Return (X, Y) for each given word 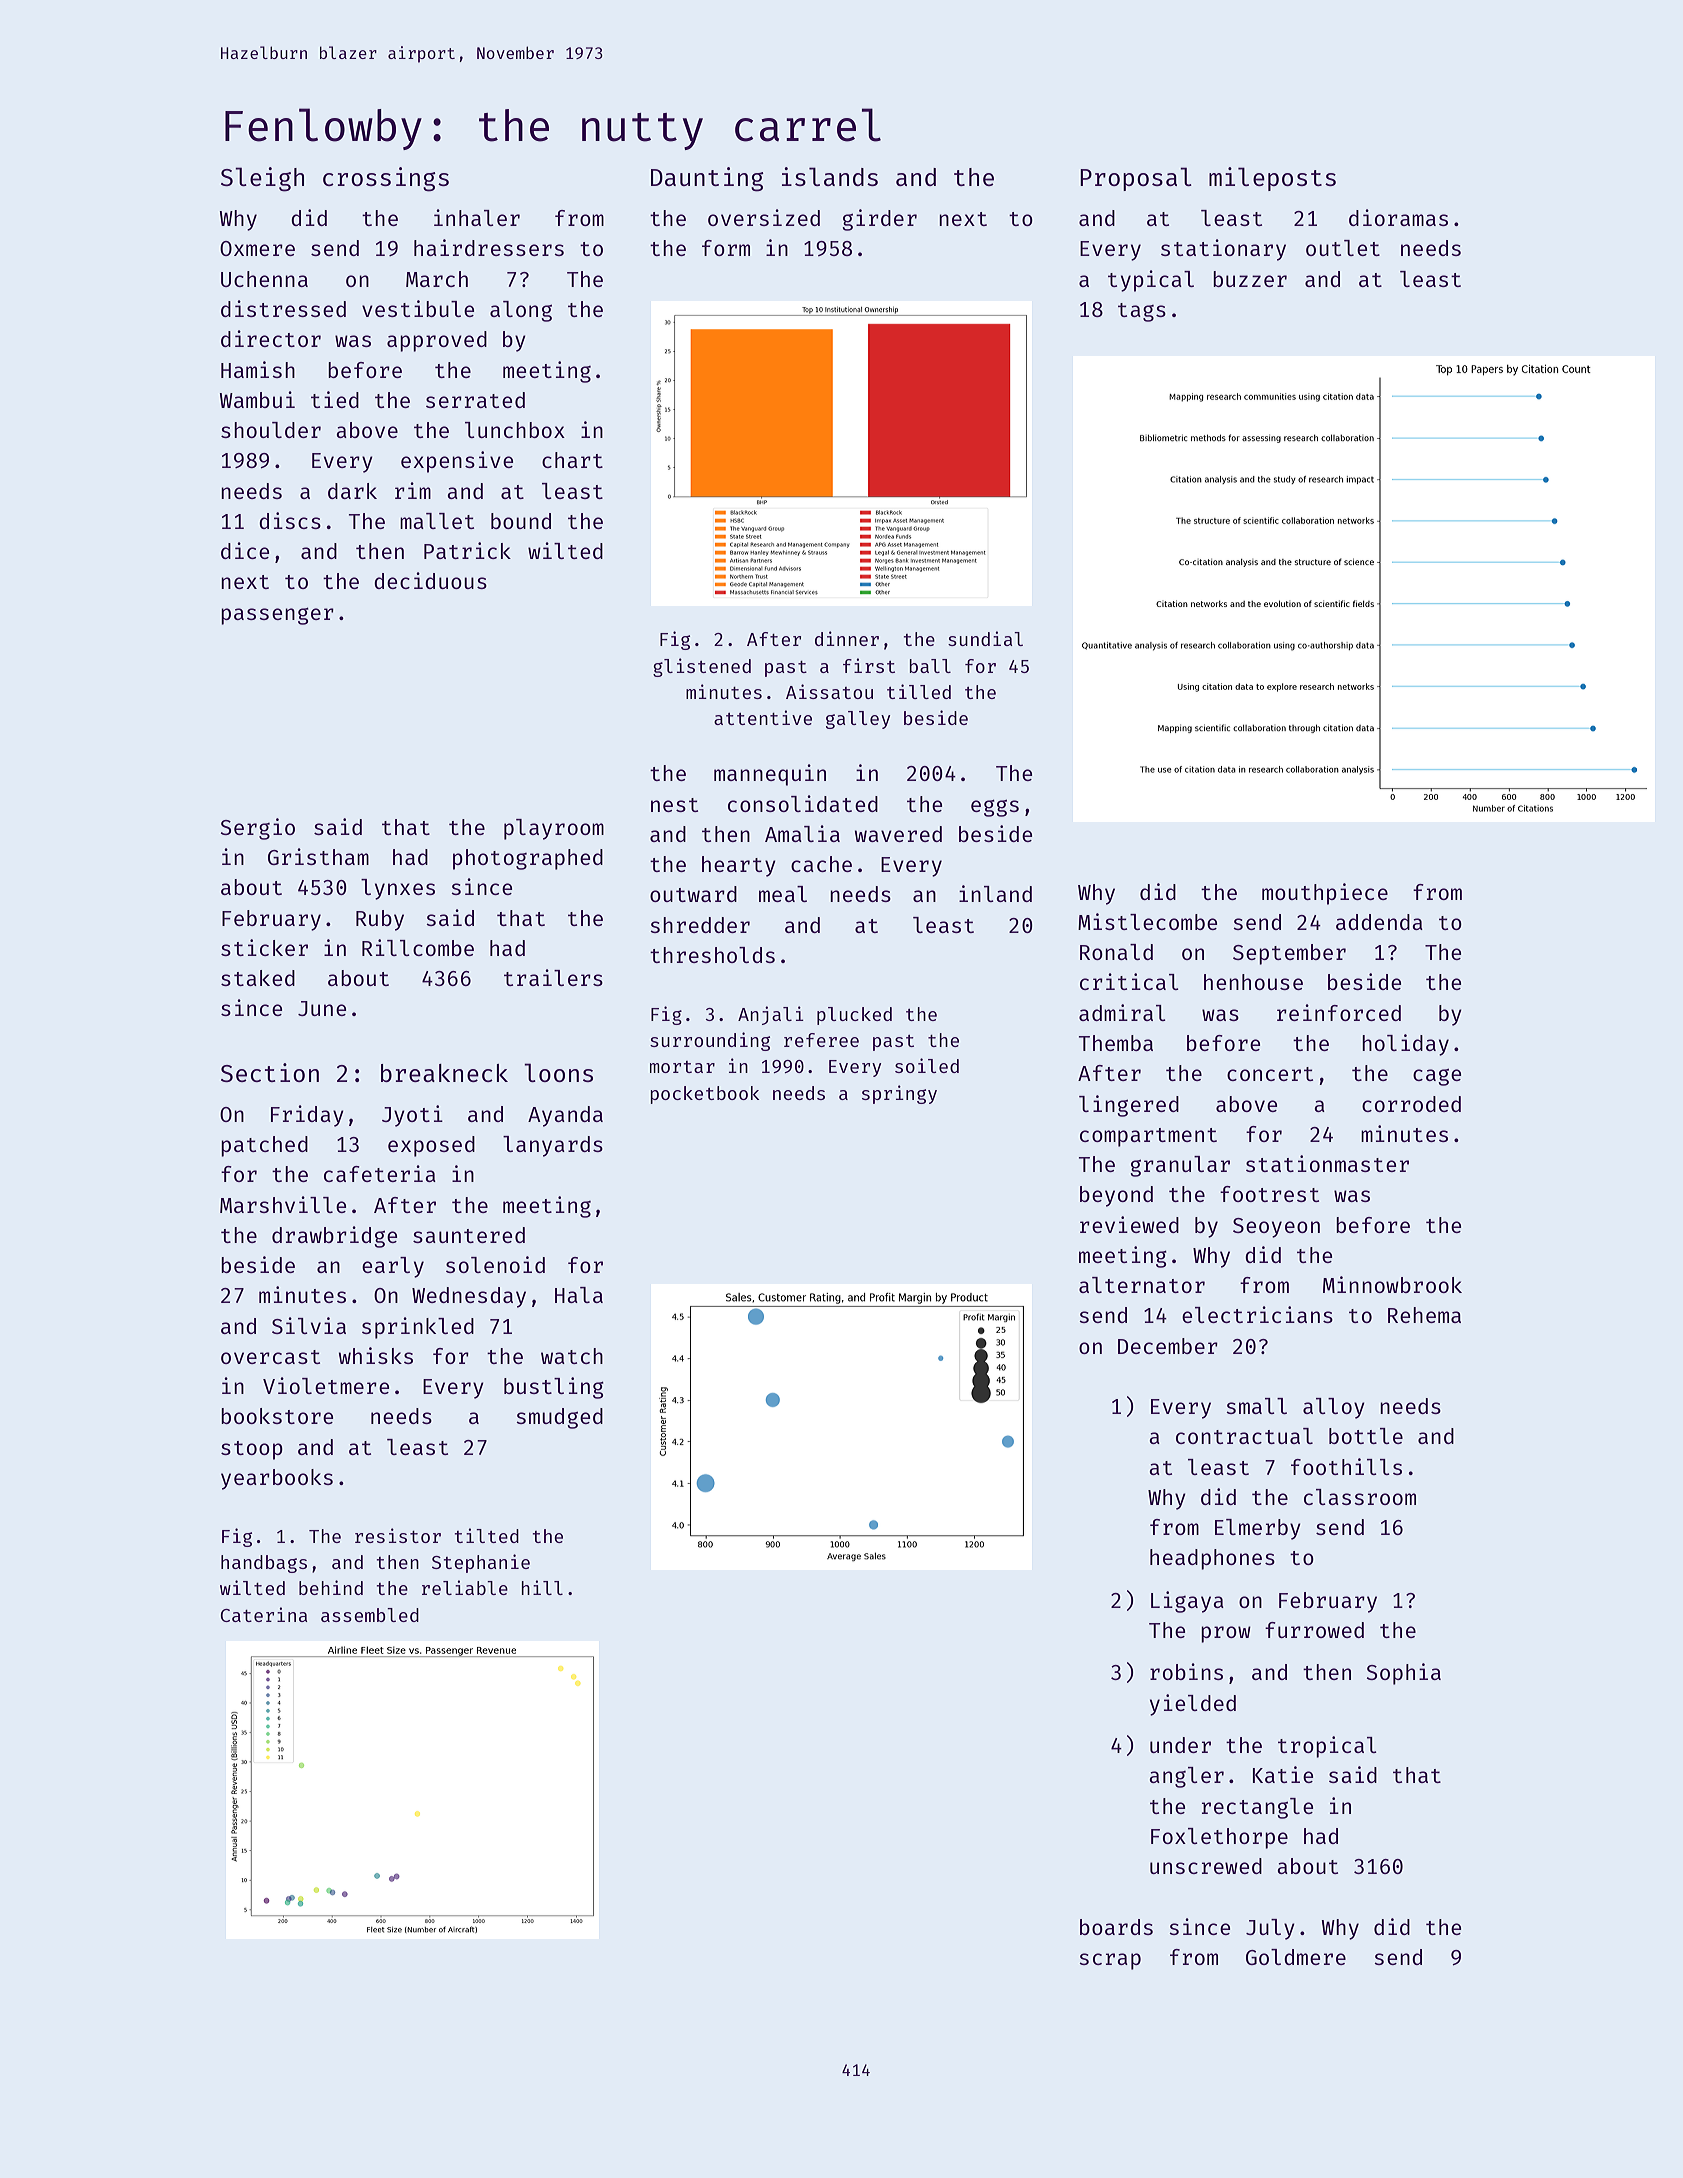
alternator (1142, 1285)
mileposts (1272, 179)
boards (1116, 1927)
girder (880, 220)
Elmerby (1258, 1529)
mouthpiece (1325, 894)
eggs (995, 808)
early (393, 1267)
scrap (1110, 1961)
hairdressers (489, 247)
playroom (554, 829)
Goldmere (1296, 1957)
